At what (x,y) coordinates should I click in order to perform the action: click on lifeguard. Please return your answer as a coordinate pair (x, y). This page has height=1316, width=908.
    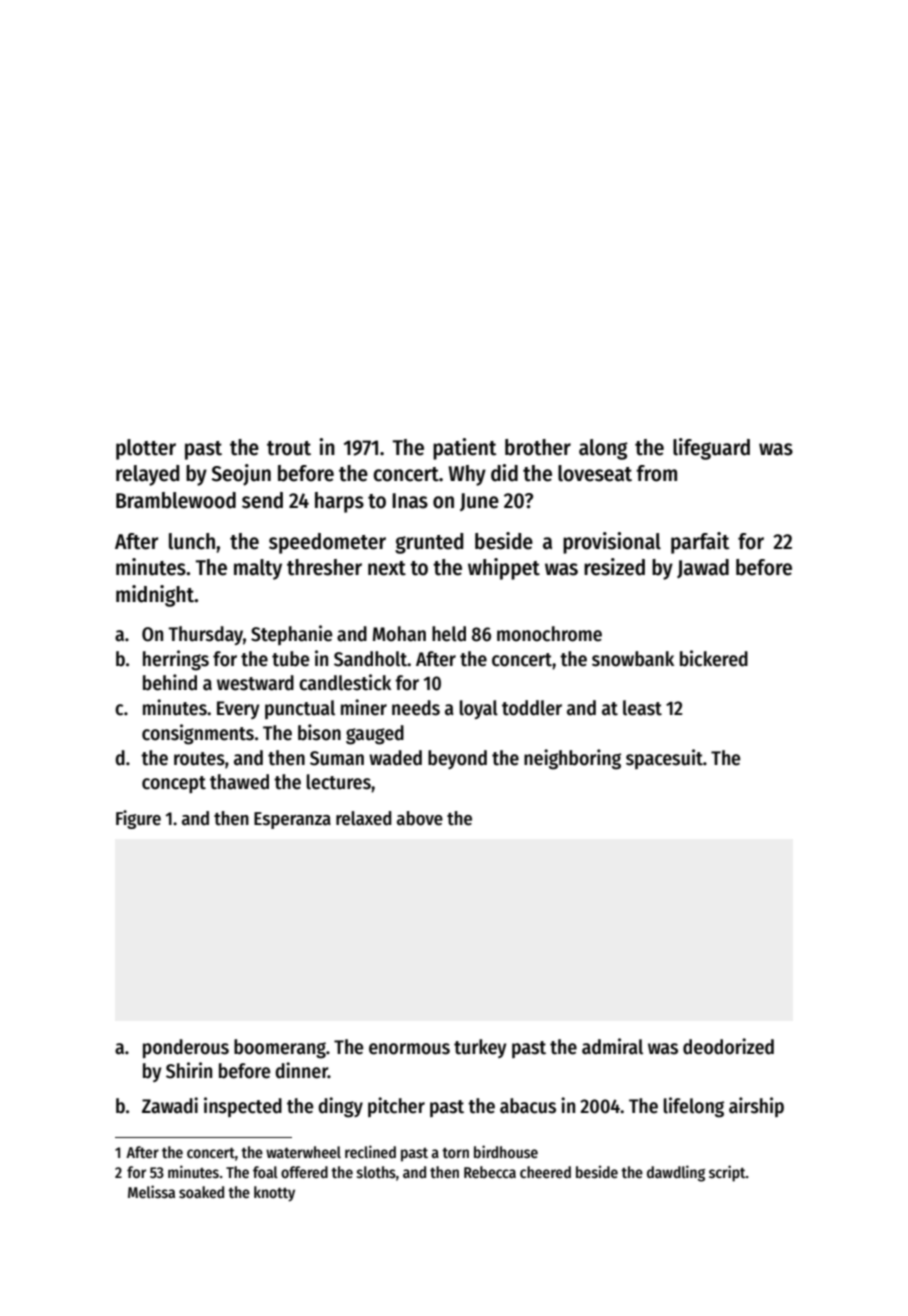
    Looking at the image, I should click on (711, 449).
